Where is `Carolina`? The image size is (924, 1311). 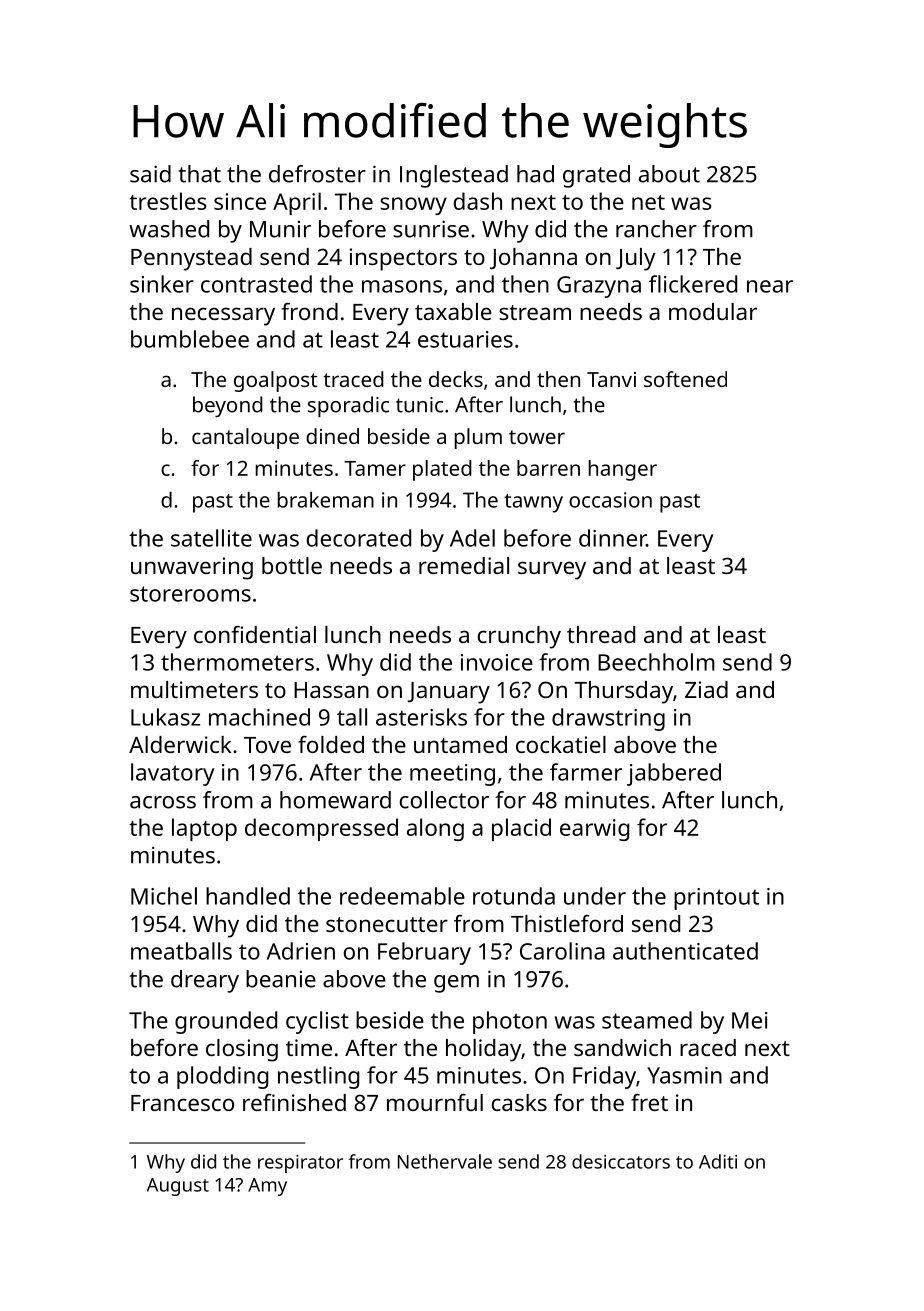 Carolina is located at coordinates (562, 951).
